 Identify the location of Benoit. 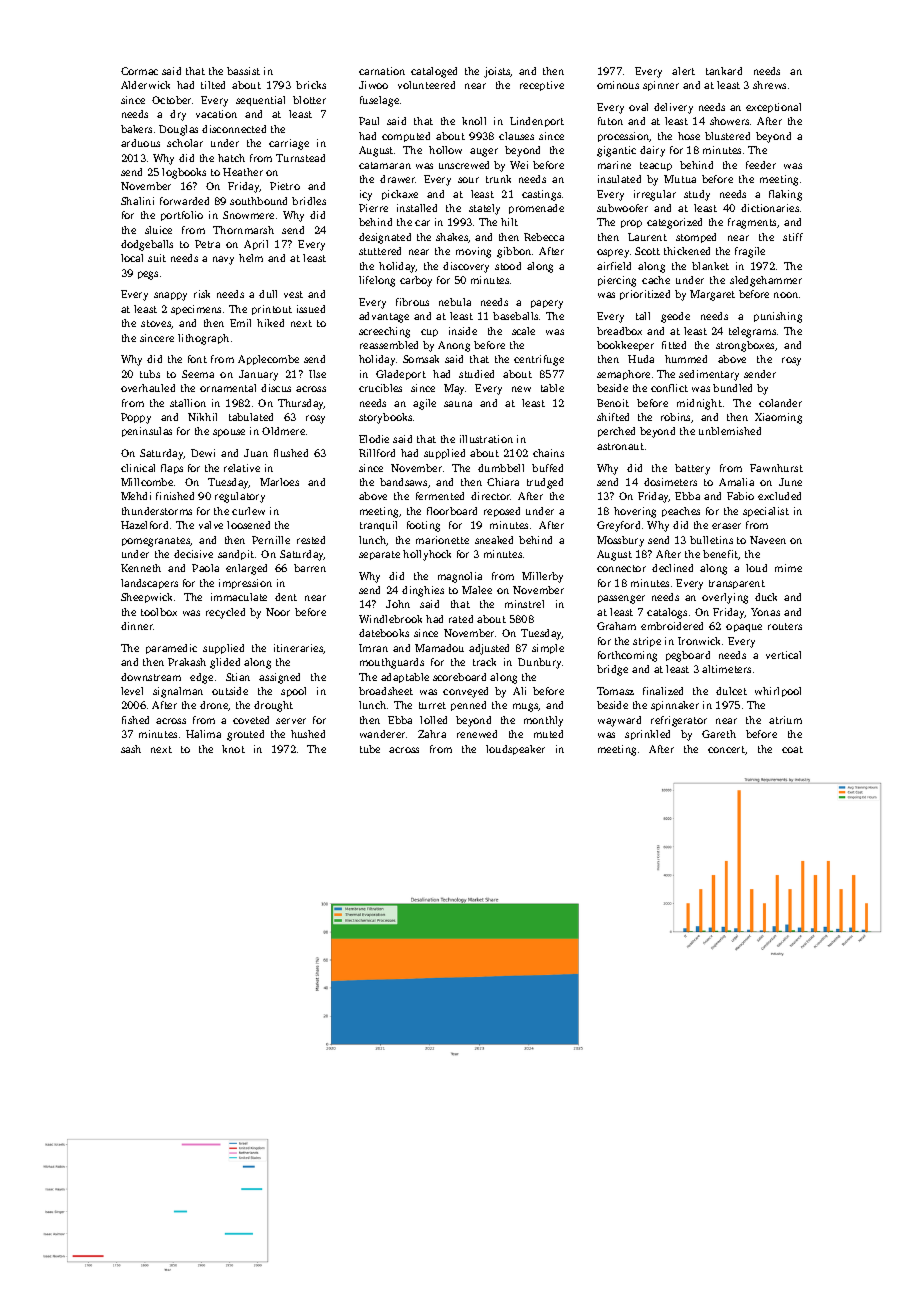
(613, 403).
